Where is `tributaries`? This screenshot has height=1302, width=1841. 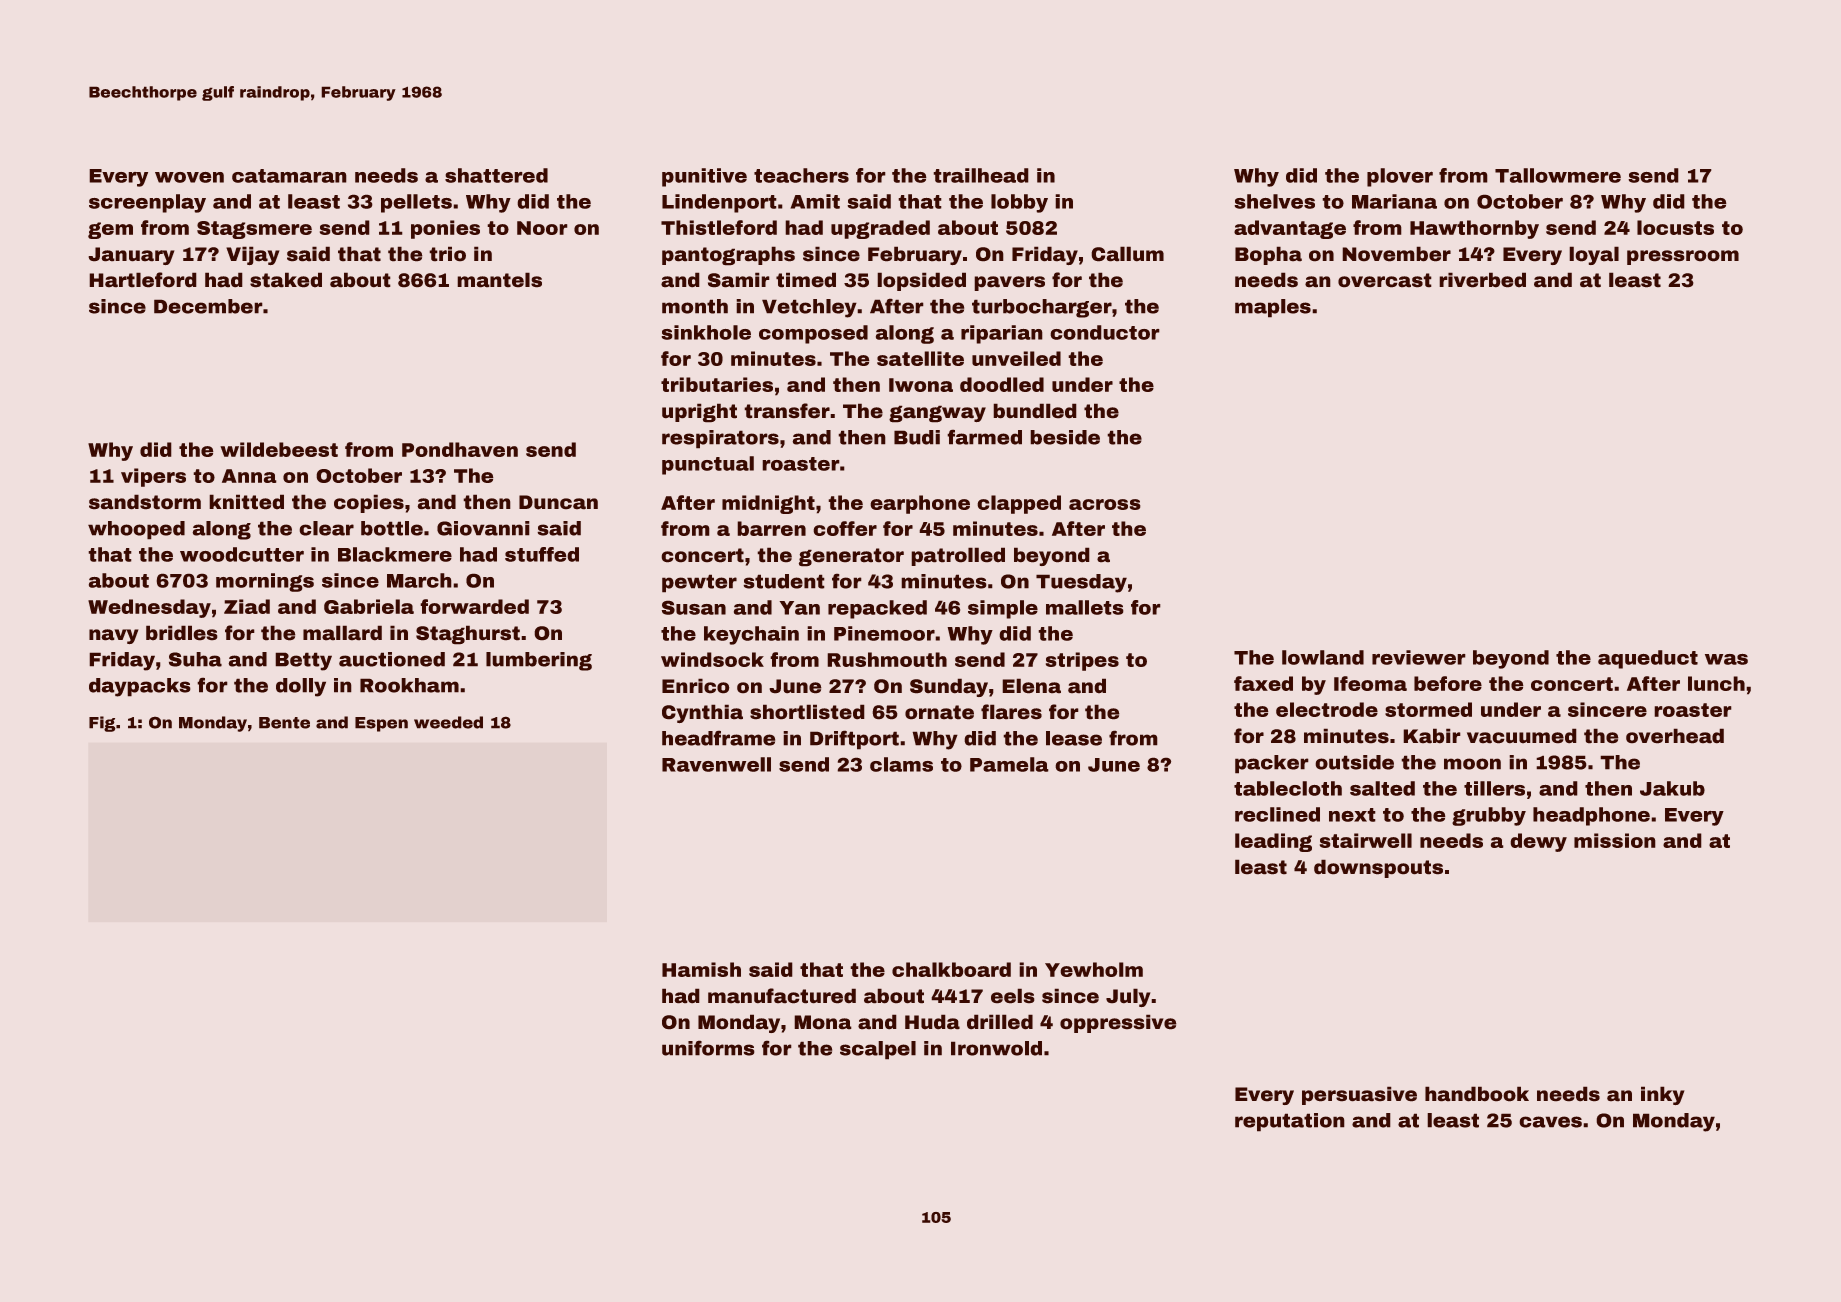 tributaries is located at coordinates (717, 384).
